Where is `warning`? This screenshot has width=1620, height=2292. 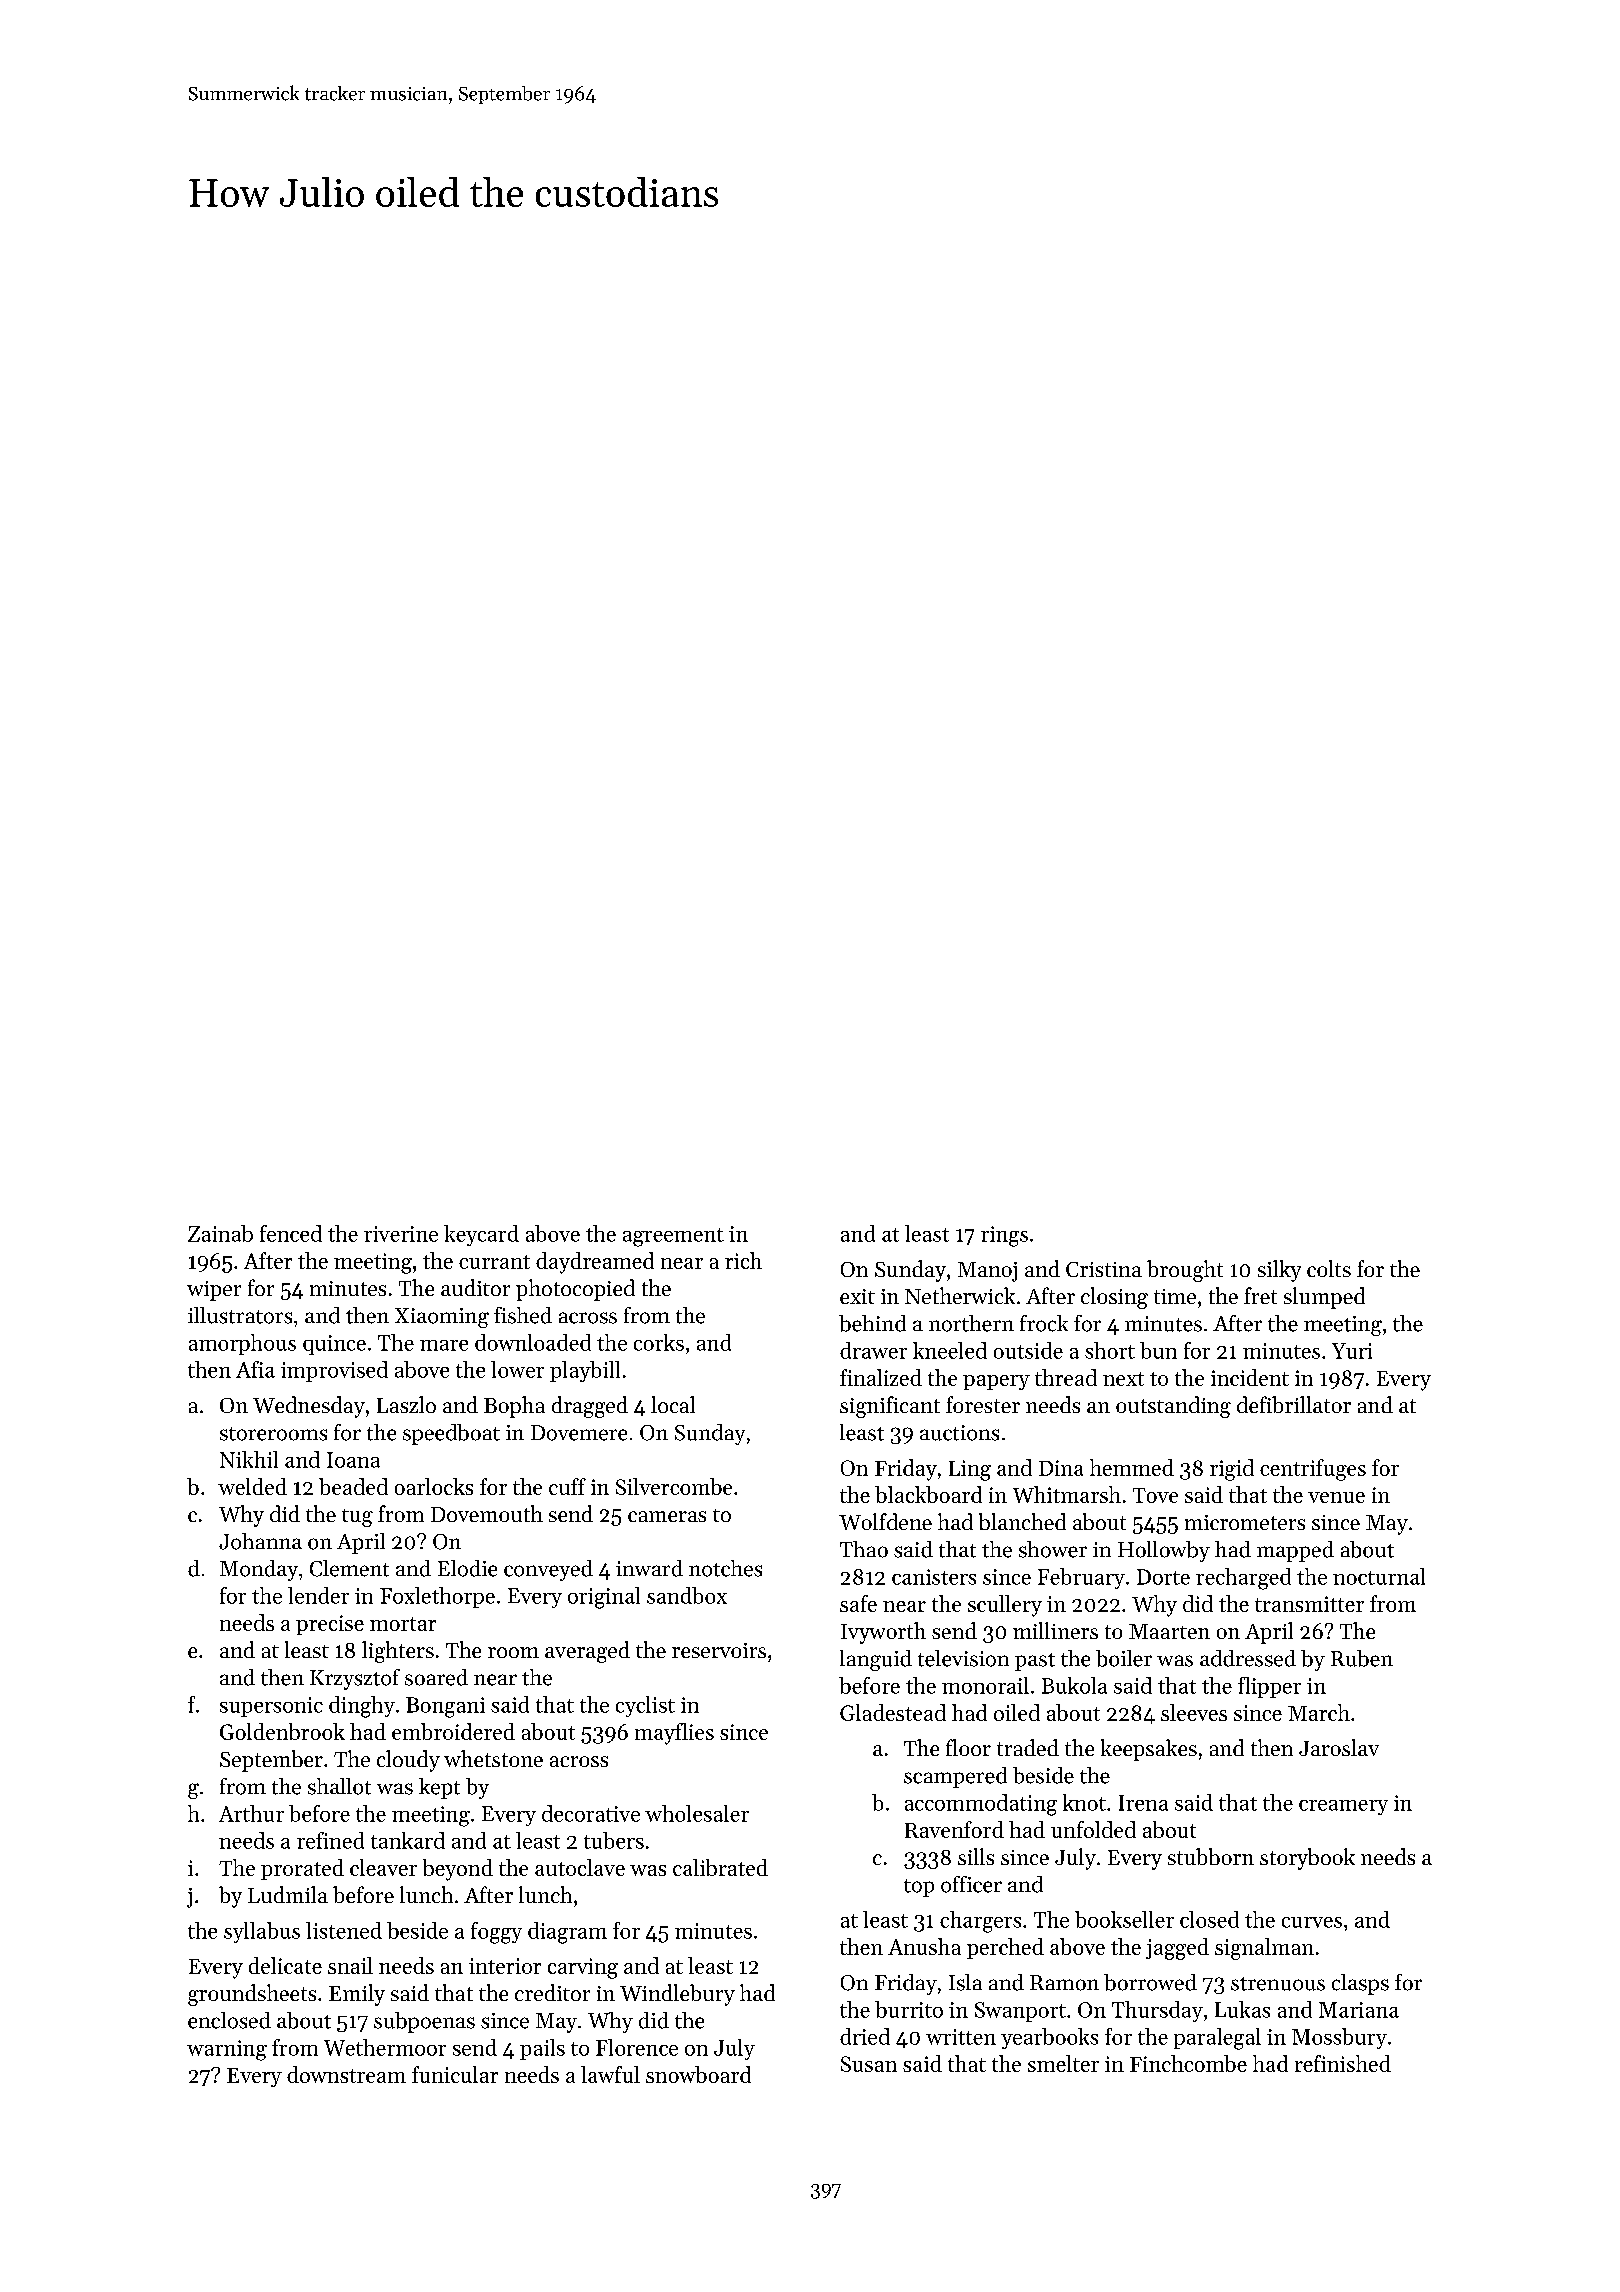 warning is located at coordinates (227, 2050).
